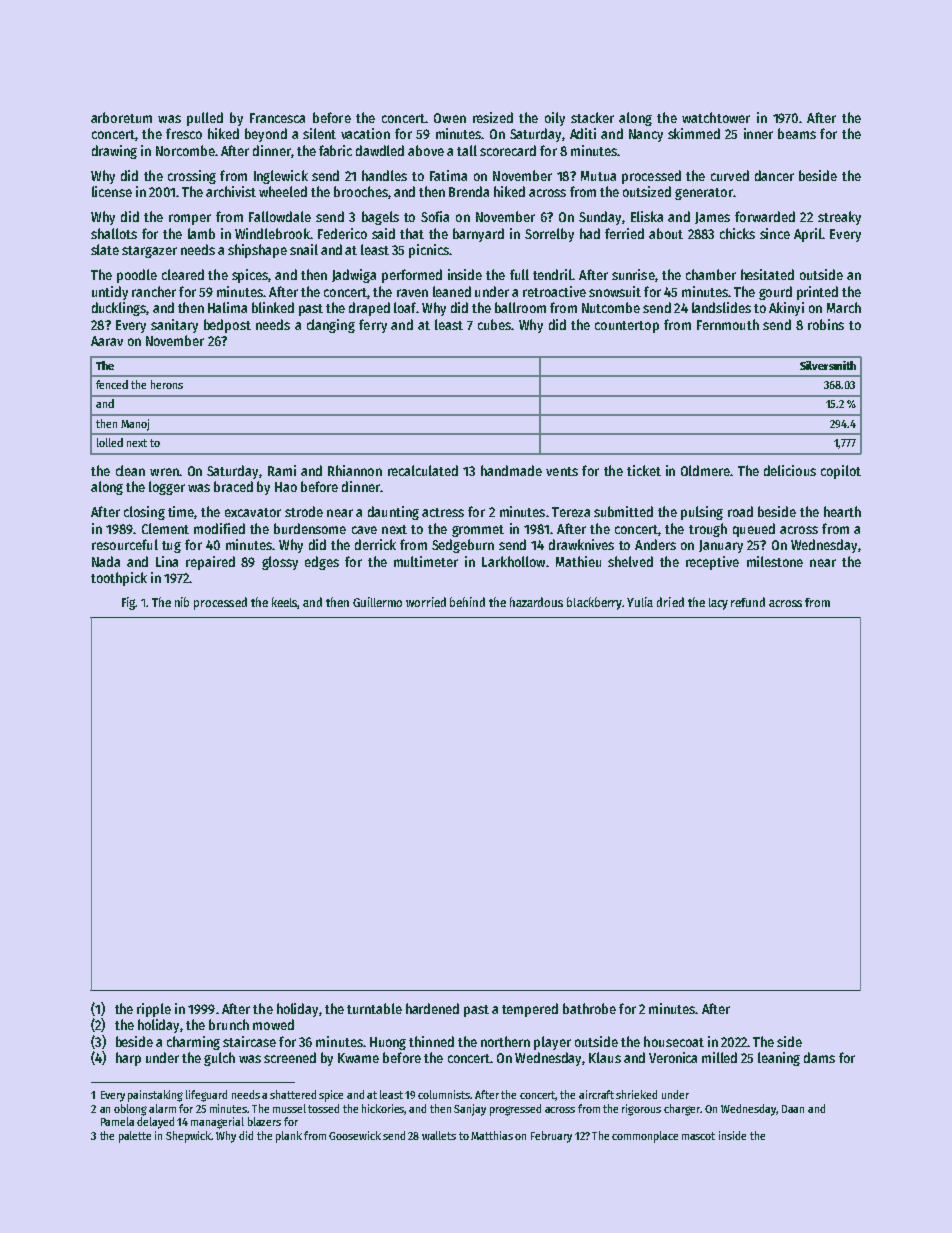 This screenshot has width=952, height=1233. I want to click on robins, so click(826, 324).
